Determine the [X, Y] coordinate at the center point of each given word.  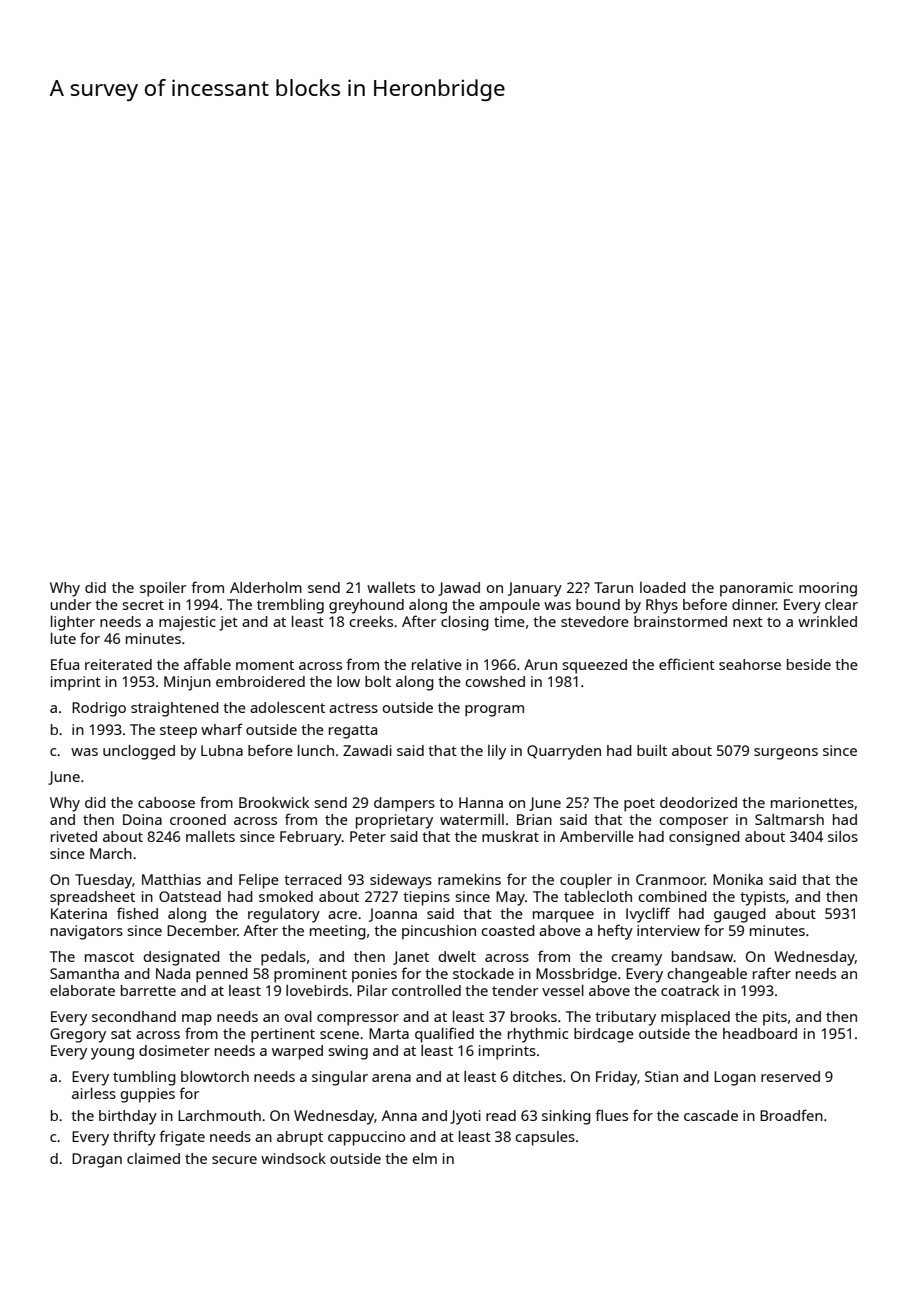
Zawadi [367, 750]
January [535, 589]
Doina [142, 819]
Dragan [97, 1160]
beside [809, 664]
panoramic [756, 589]
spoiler [163, 589]
